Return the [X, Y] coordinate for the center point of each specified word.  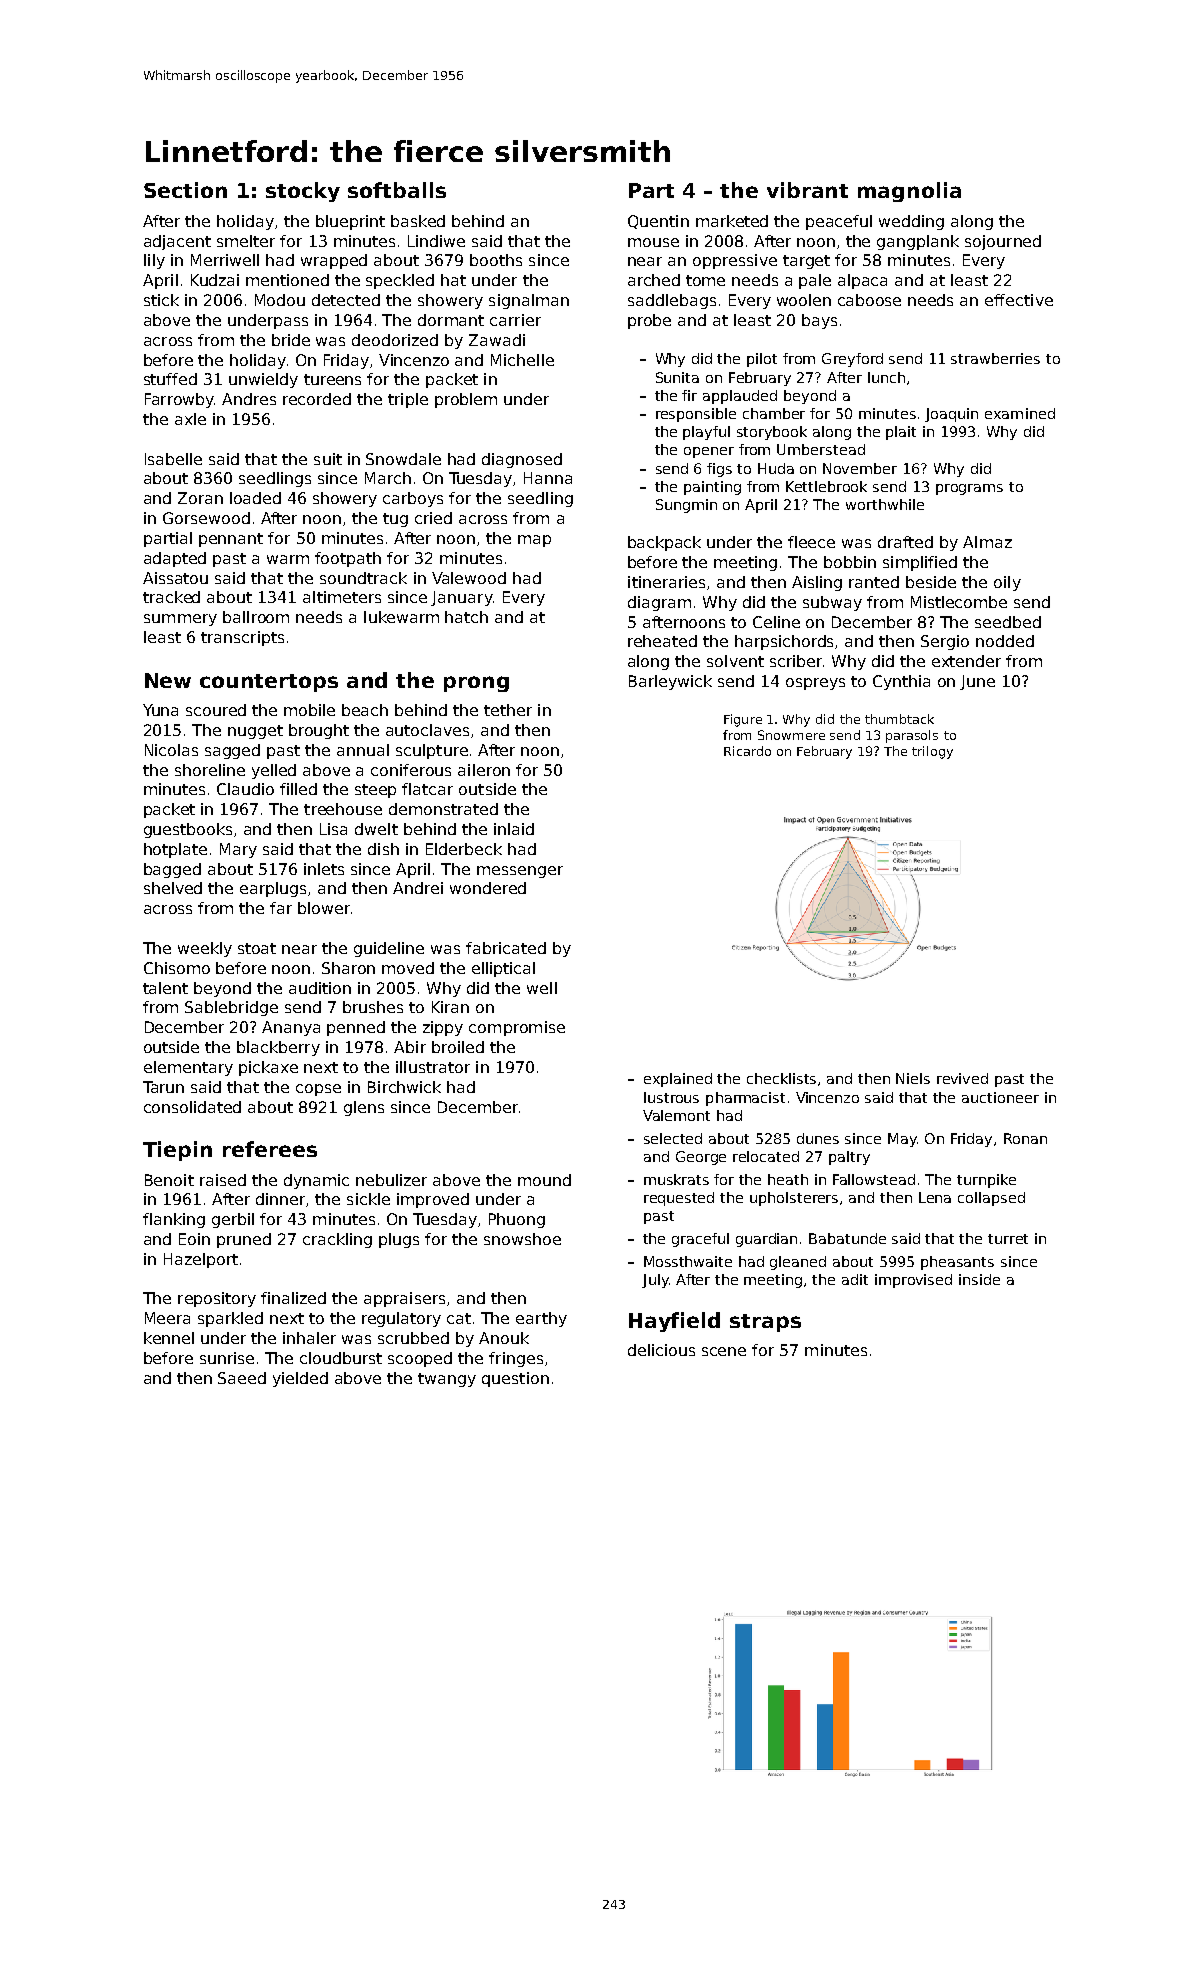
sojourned [1003, 242]
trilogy [932, 752]
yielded [300, 1379]
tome [705, 280]
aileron [484, 770]
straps [765, 1323]
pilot [762, 360]
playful [706, 433]
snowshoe [522, 1239]
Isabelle [173, 459]
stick [161, 300]
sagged [232, 751]
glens [364, 1108]
